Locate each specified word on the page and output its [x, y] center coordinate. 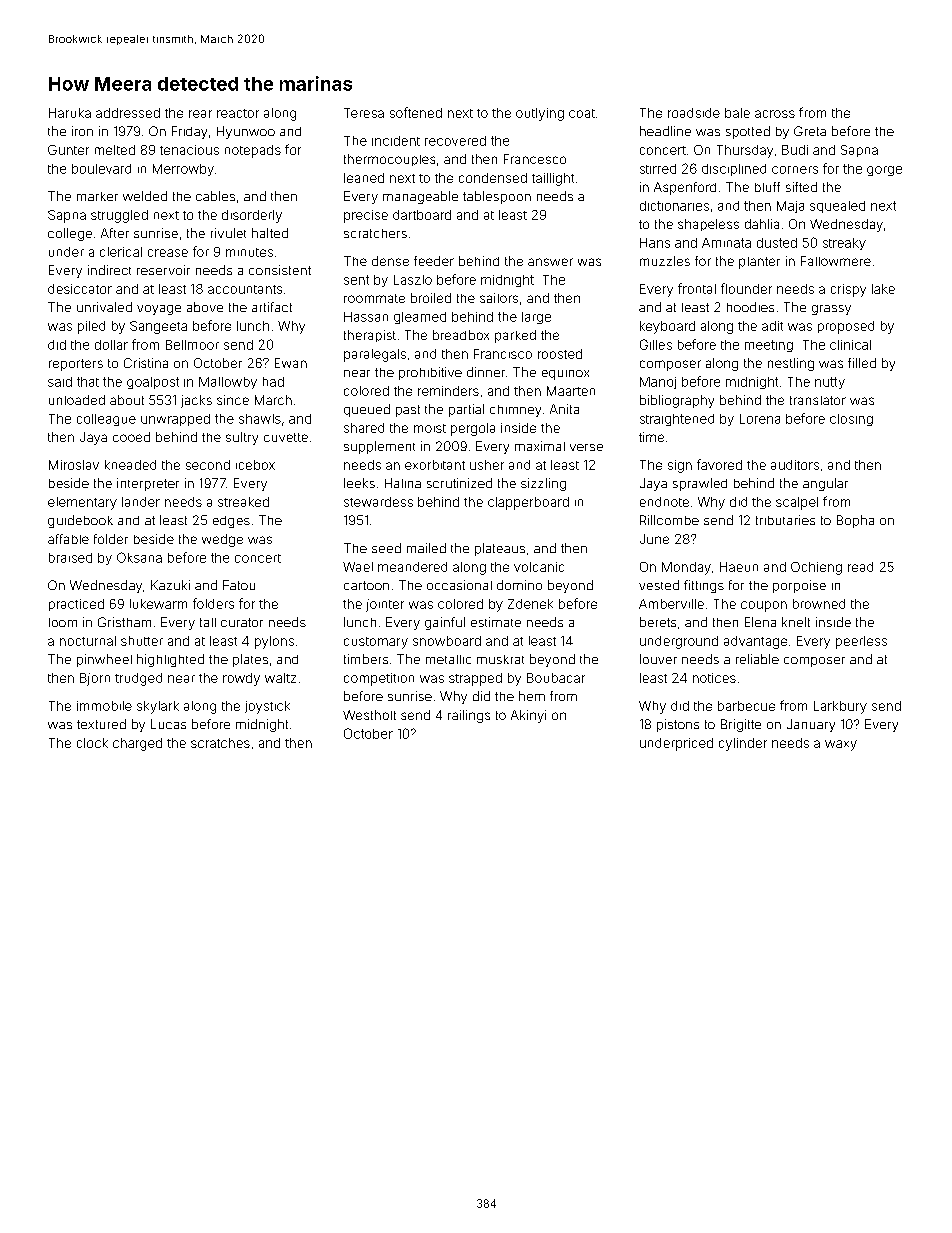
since [233, 400]
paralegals [375, 355]
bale [737, 113]
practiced [76, 605]
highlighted [170, 660]
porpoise [799, 586]
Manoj [658, 383]
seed [386, 548]
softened [416, 112]
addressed [128, 113]
